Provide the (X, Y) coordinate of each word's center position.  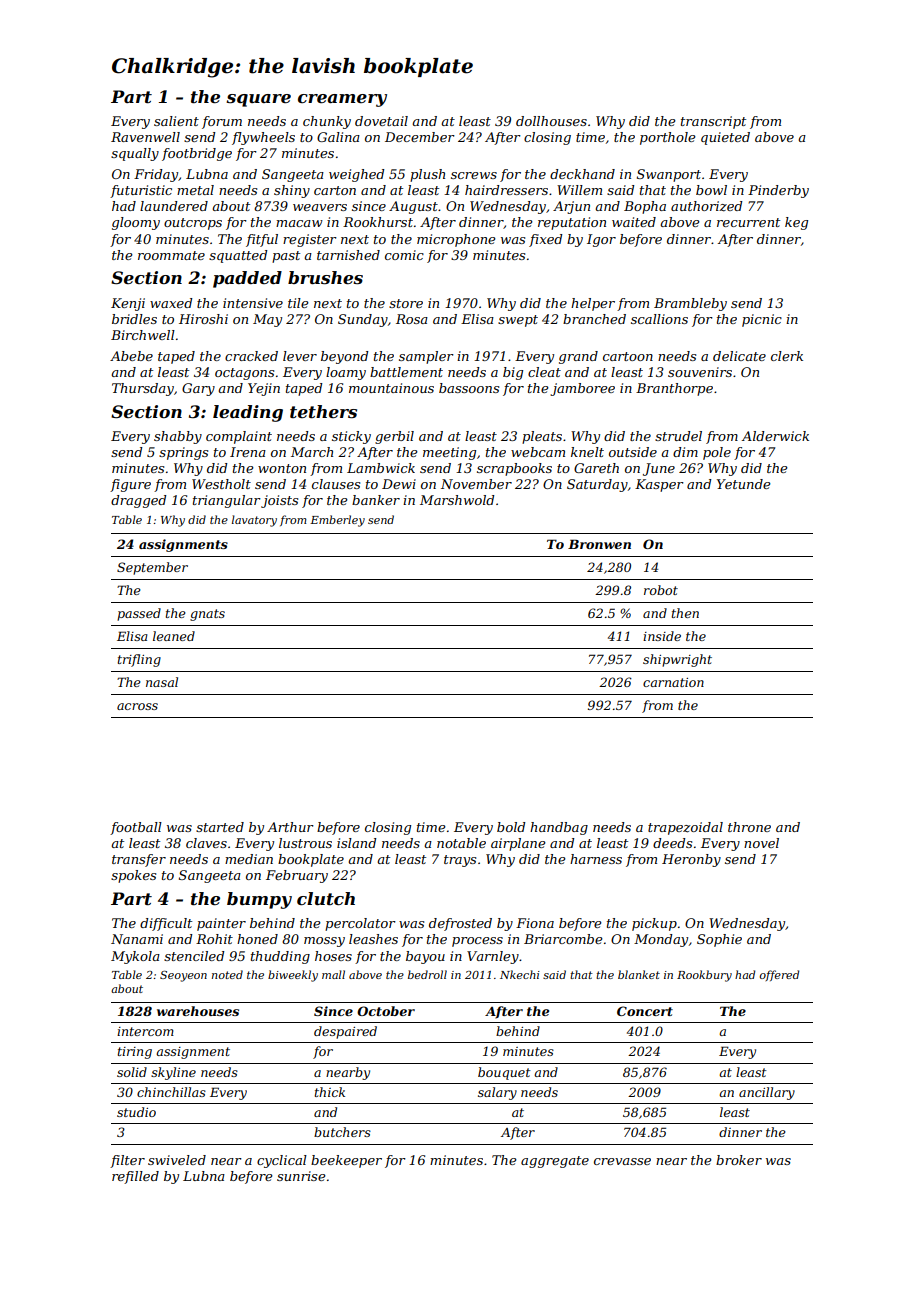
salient (176, 121)
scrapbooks (514, 469)
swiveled (177, 1160)
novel (761, 843)
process (477, 942)
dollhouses (551, 121)
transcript (713, 122)
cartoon (628, 356)
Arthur (290, 827)
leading (248, 413)
